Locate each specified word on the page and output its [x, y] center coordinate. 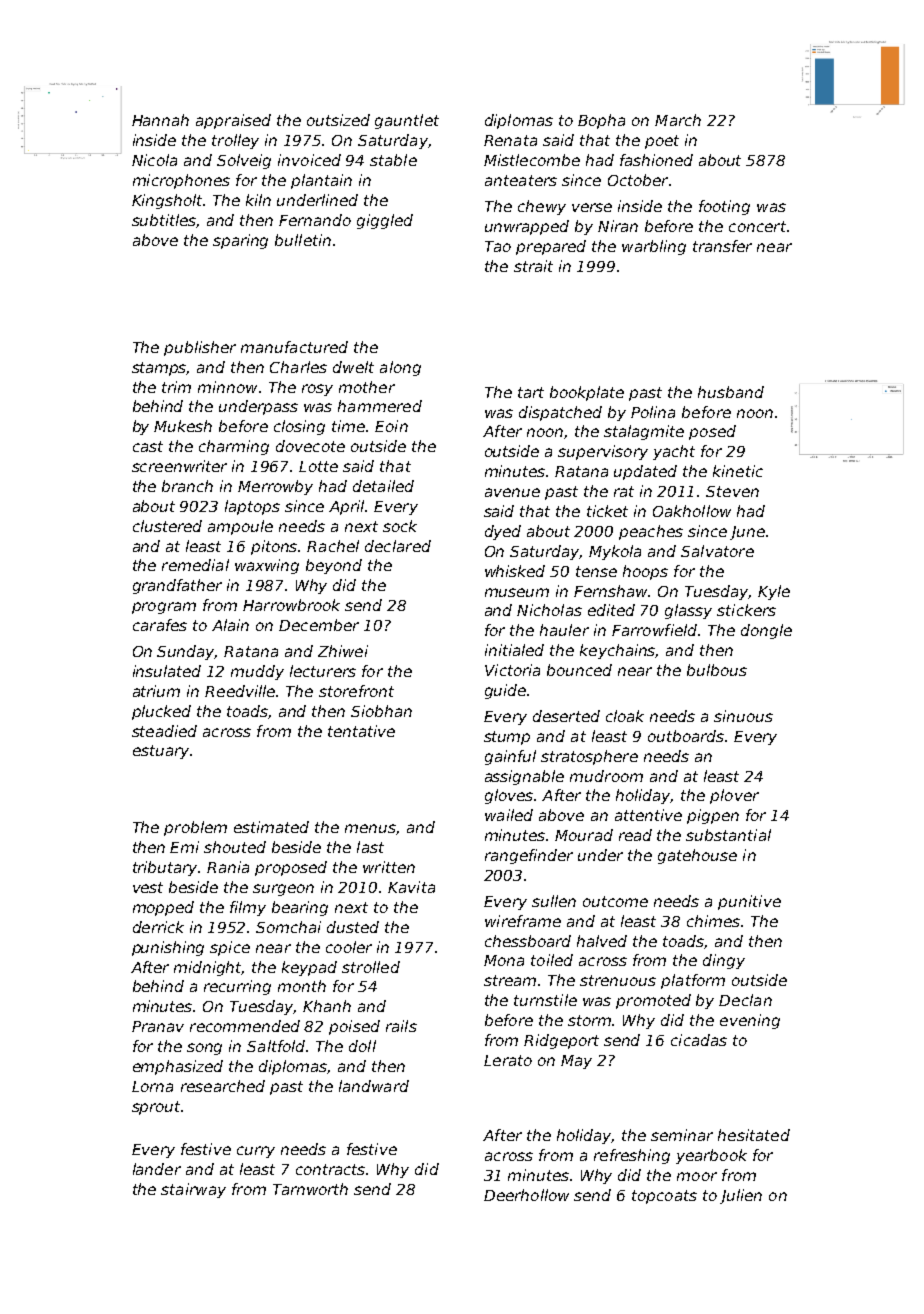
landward [374, 1086]
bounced [579, 670]
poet [662, 142]
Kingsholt [167, 201]
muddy [257, 672]
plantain [321, 181]
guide [505, 691]
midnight [208, 968]
